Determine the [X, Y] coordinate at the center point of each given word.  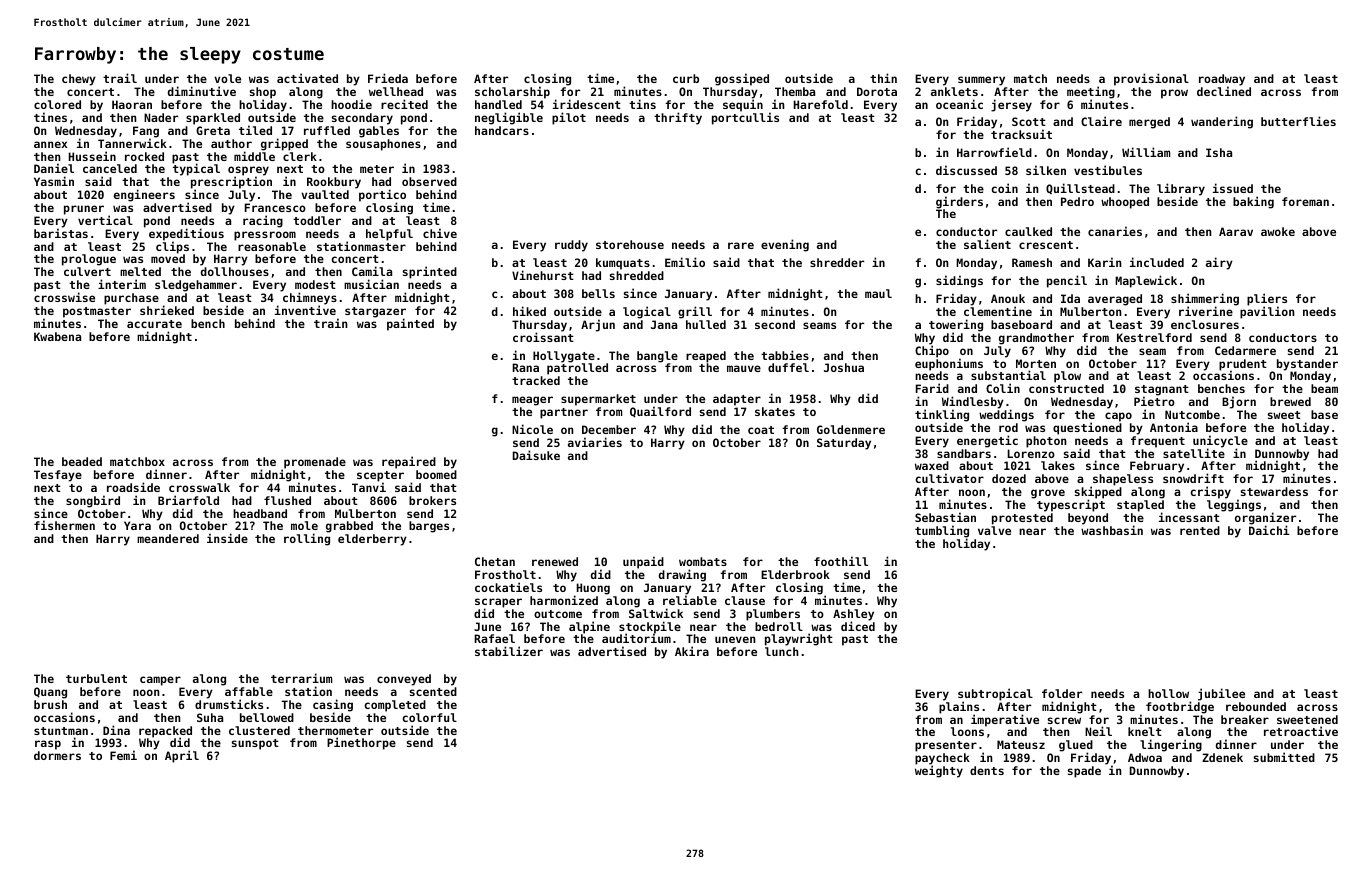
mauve [744, 368]
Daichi [1269, 530]
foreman [1305, 201]
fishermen [64, 525]
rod [1008, 427]
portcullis [745, 119]
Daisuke [536, 455]
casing [333, 705]
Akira [692, 651]
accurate [154, 324]
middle [254, 156]
